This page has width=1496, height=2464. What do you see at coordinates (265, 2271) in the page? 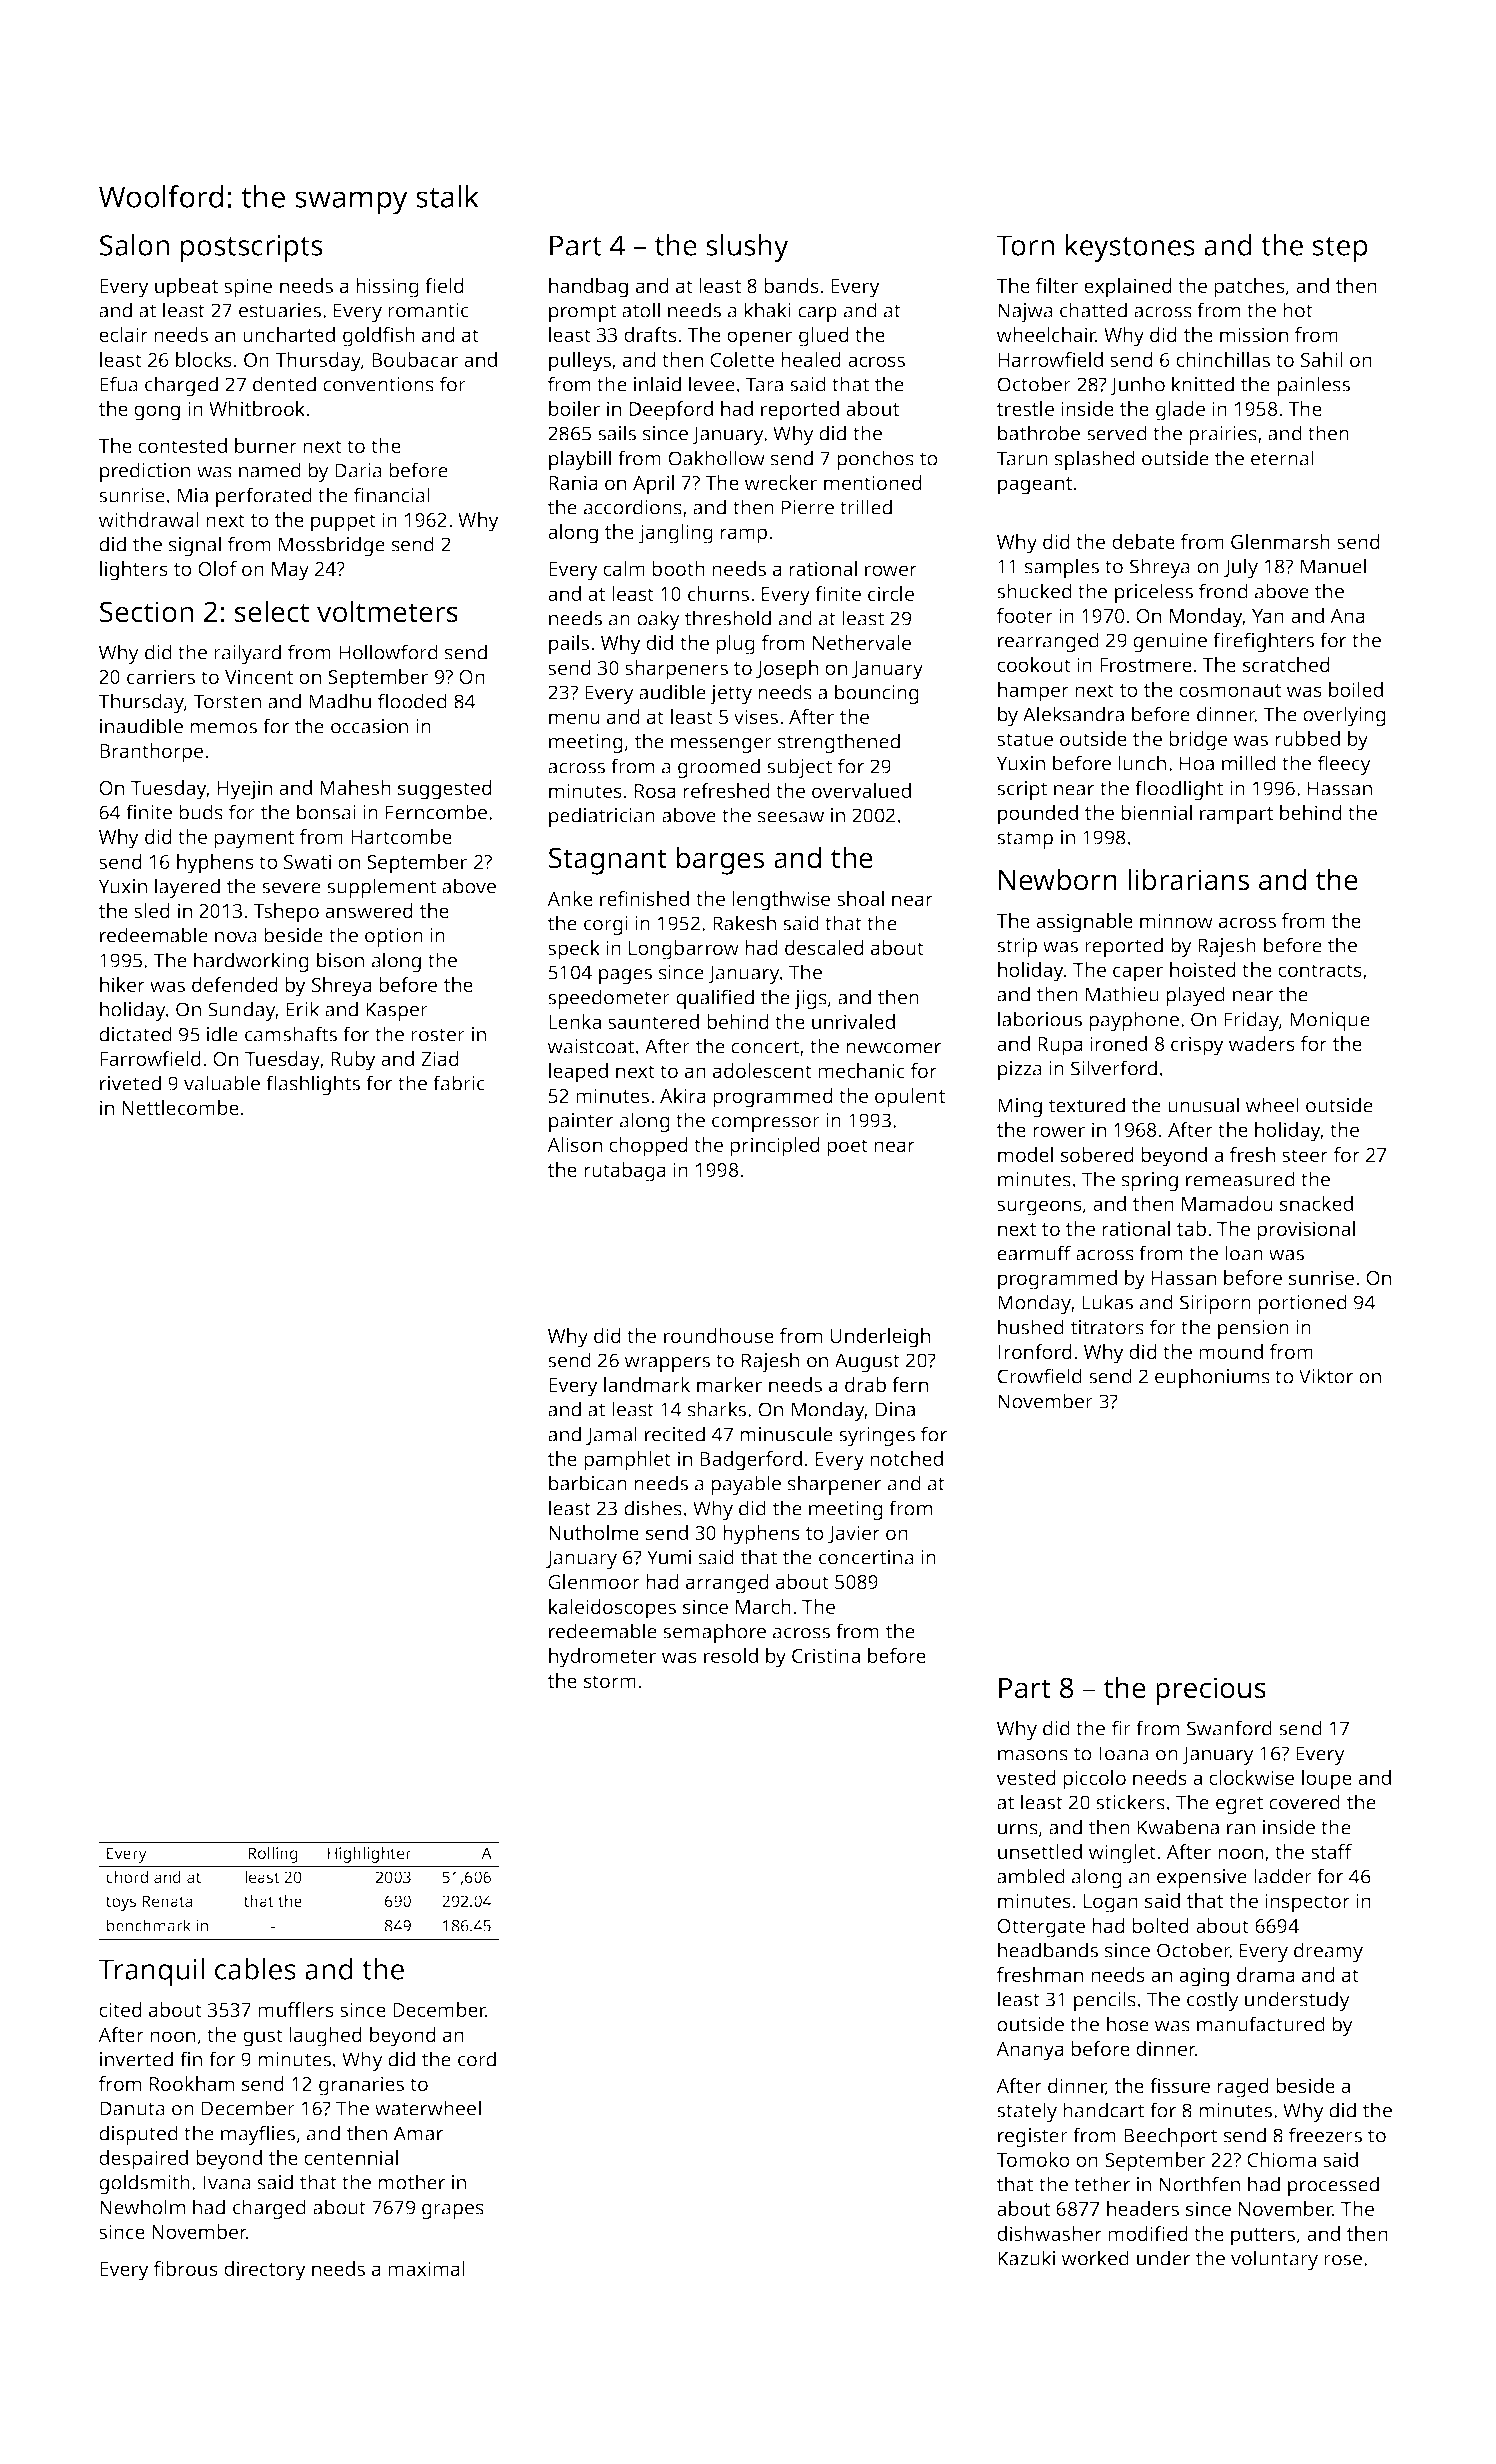
I see `directory` at bounding box center [265, 2271].
